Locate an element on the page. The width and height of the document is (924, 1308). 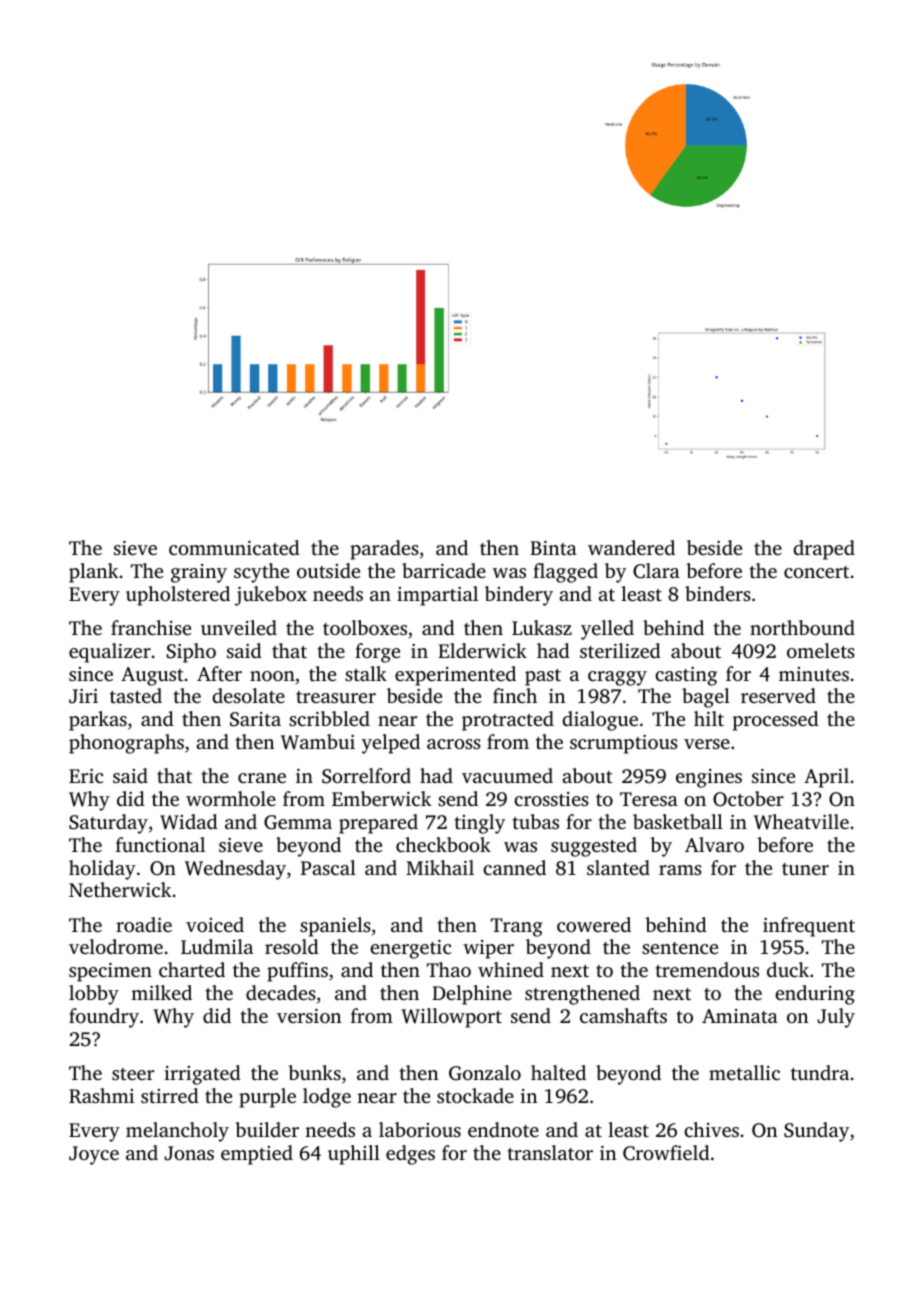
translator is located at coordinates (550, 1152).
